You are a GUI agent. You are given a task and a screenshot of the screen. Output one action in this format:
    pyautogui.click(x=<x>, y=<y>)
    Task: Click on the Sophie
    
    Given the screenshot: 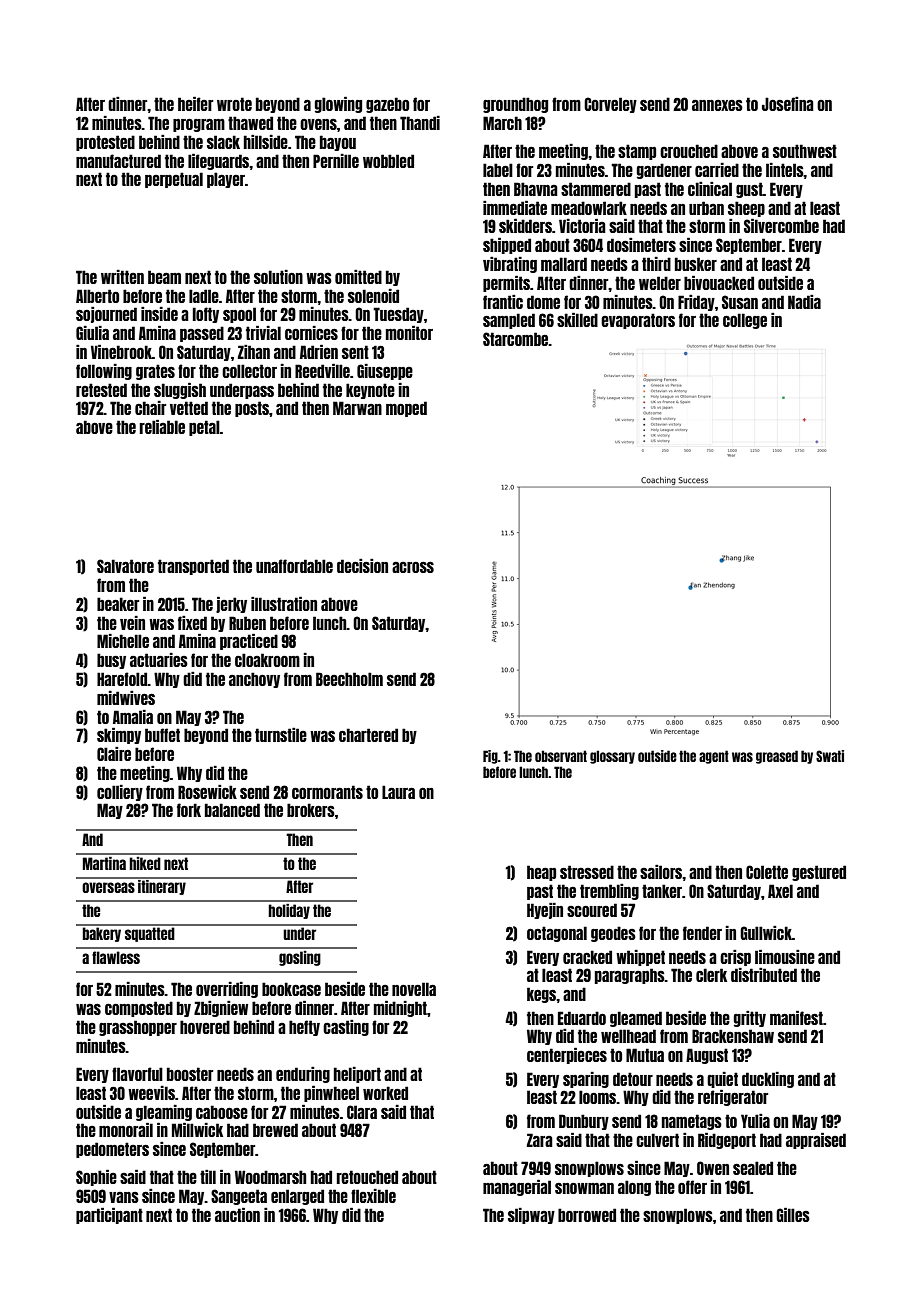 What is the action you would take?
    pyautogui.click(x=96, y=1178)
